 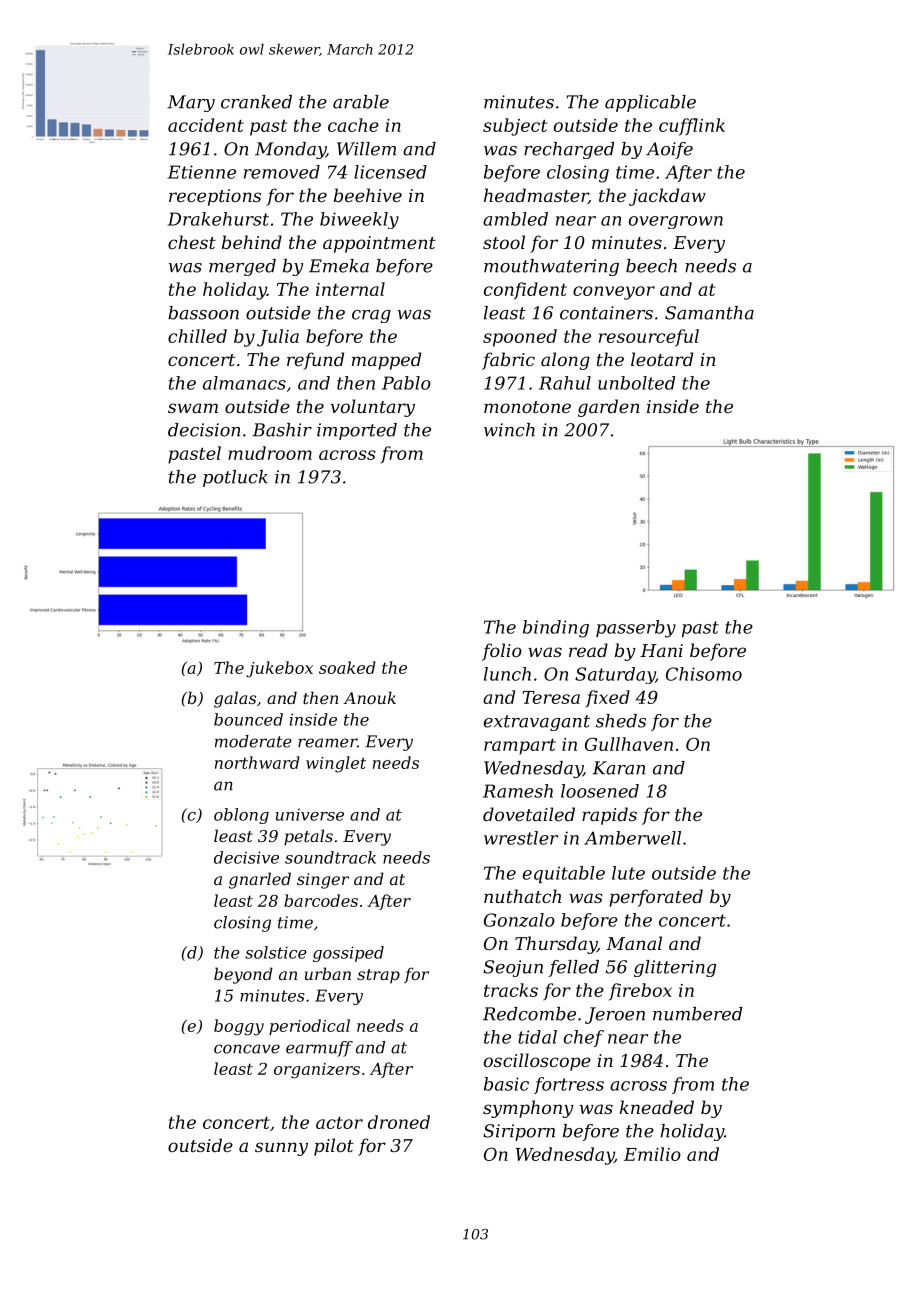 I want to click on northward, so click(x=257, y=762).
